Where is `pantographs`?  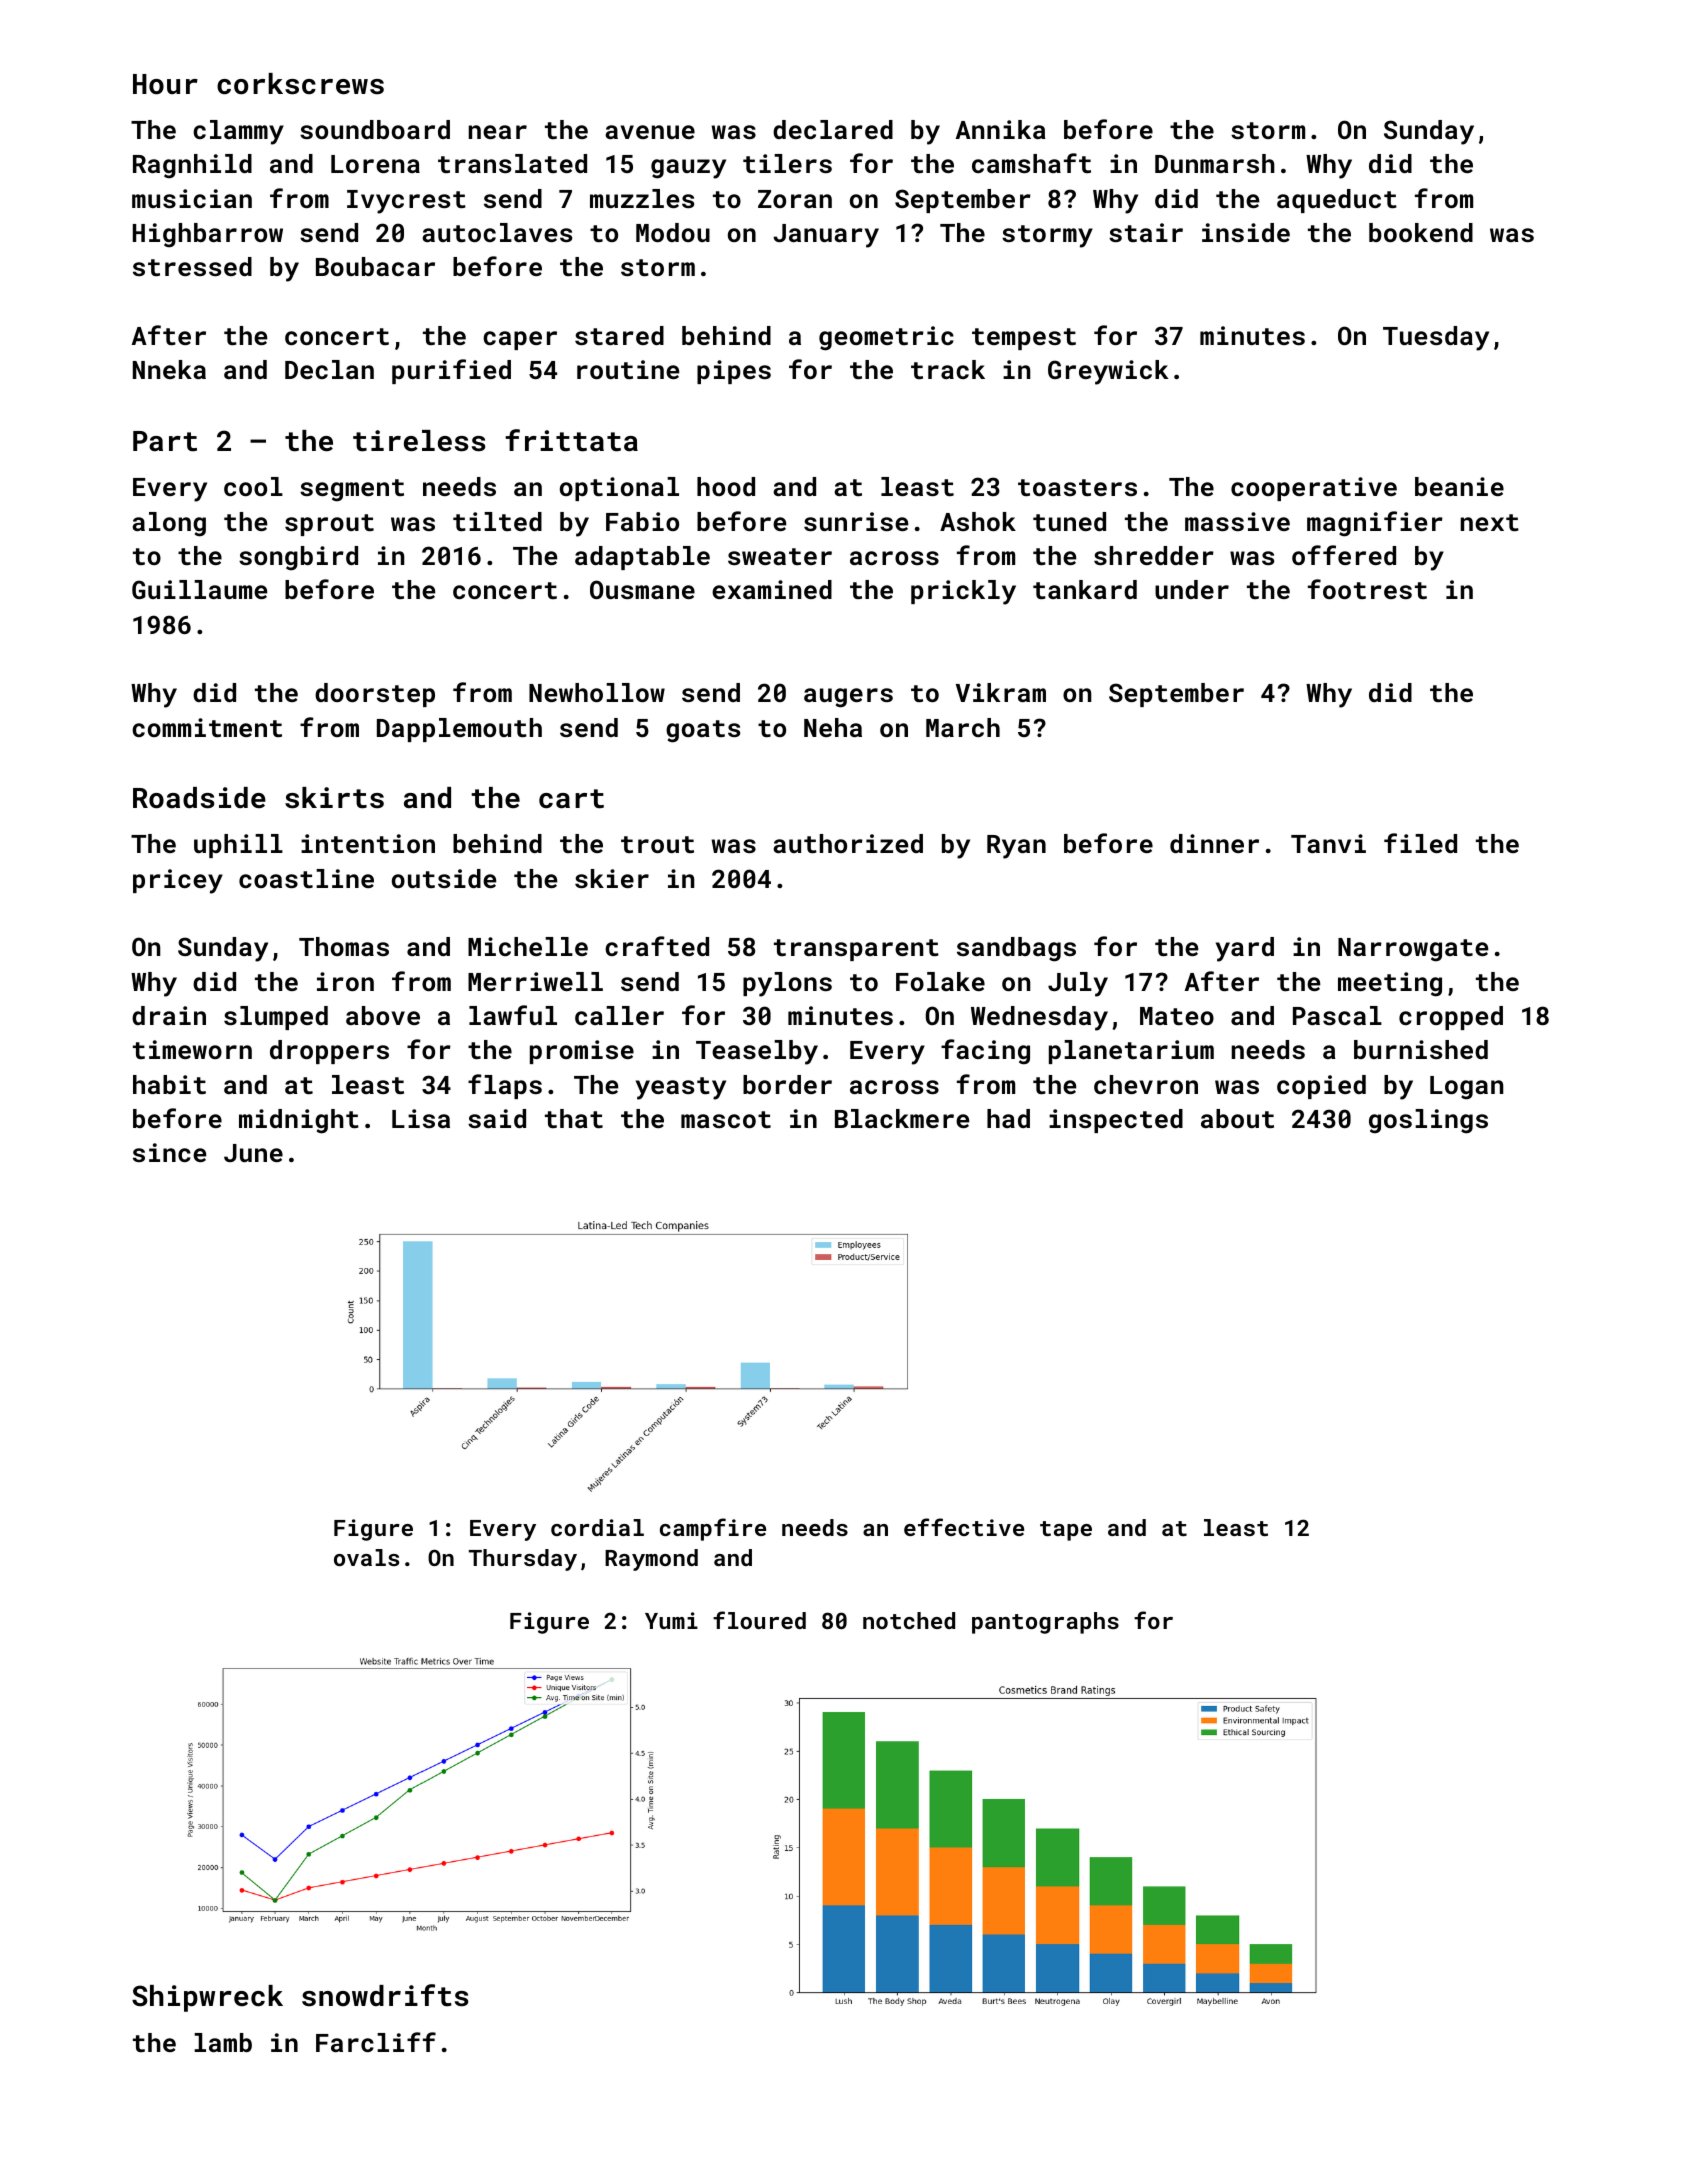
pantographs is located at coordinates (1045, 1623).
